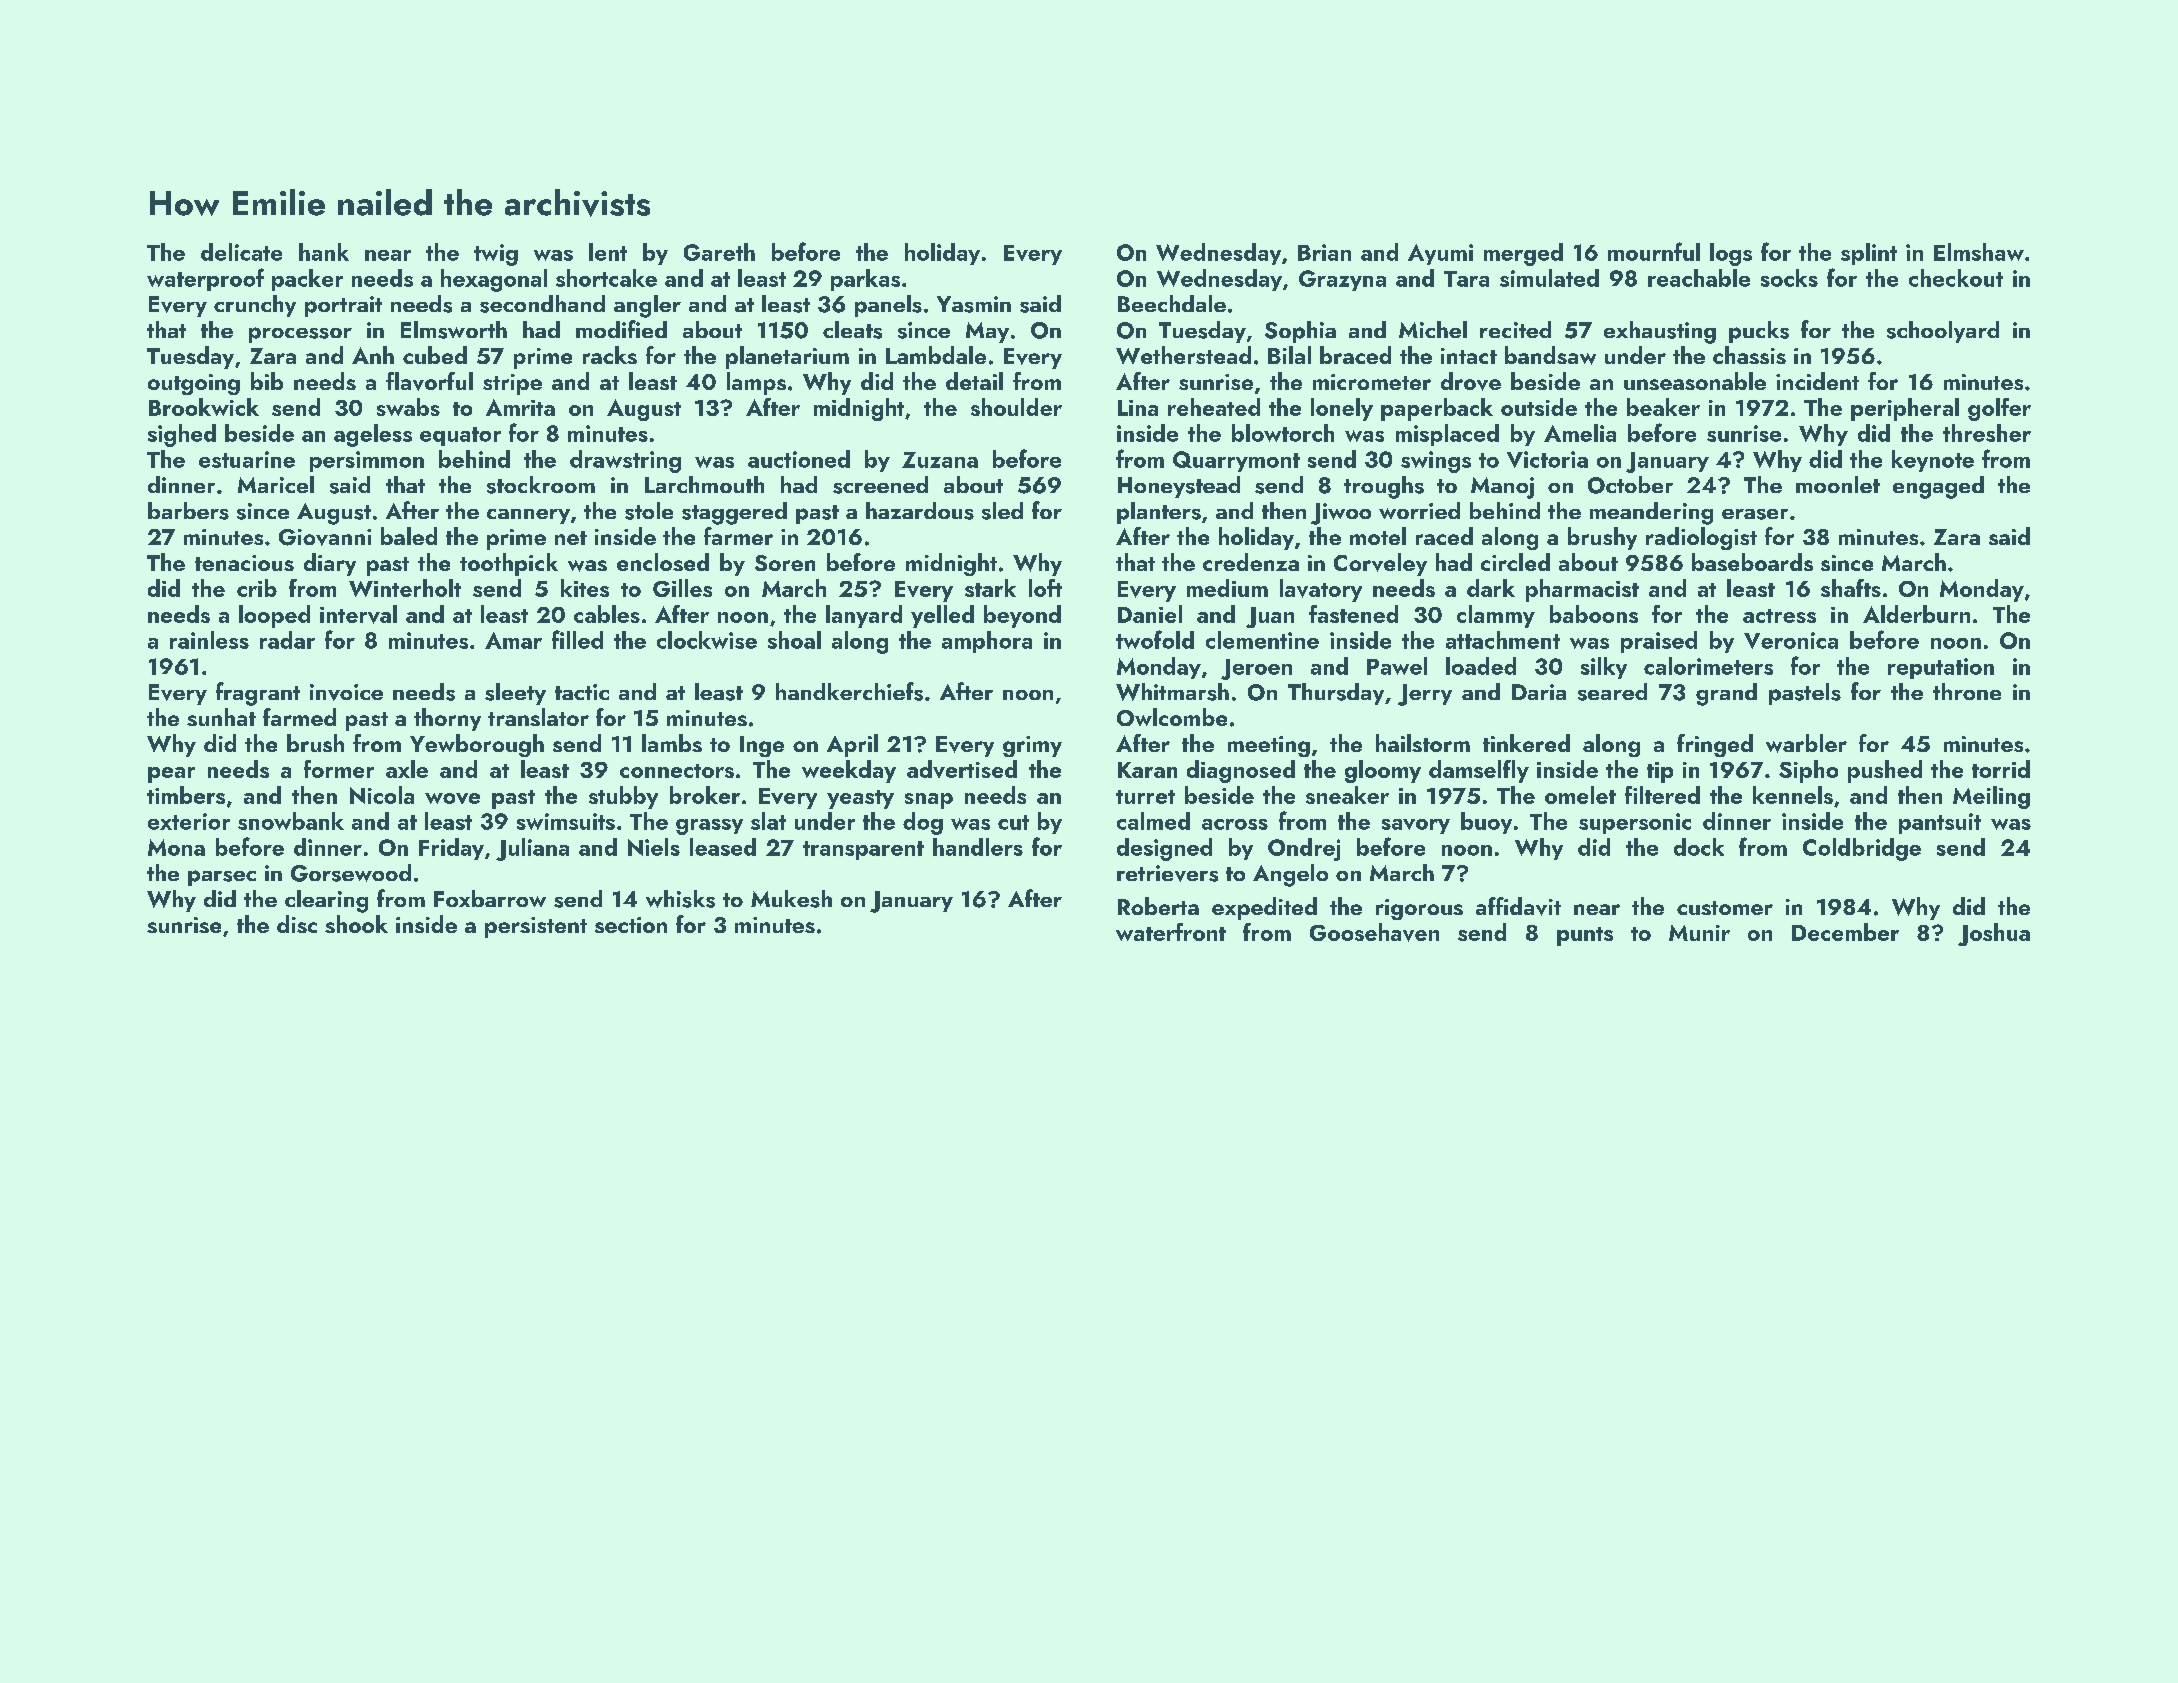 This document has height=1683, width=2178. What do you see at coordinates (1580, 433) in the document?
I see `Amelia` at bounding box center [1580, 433].
